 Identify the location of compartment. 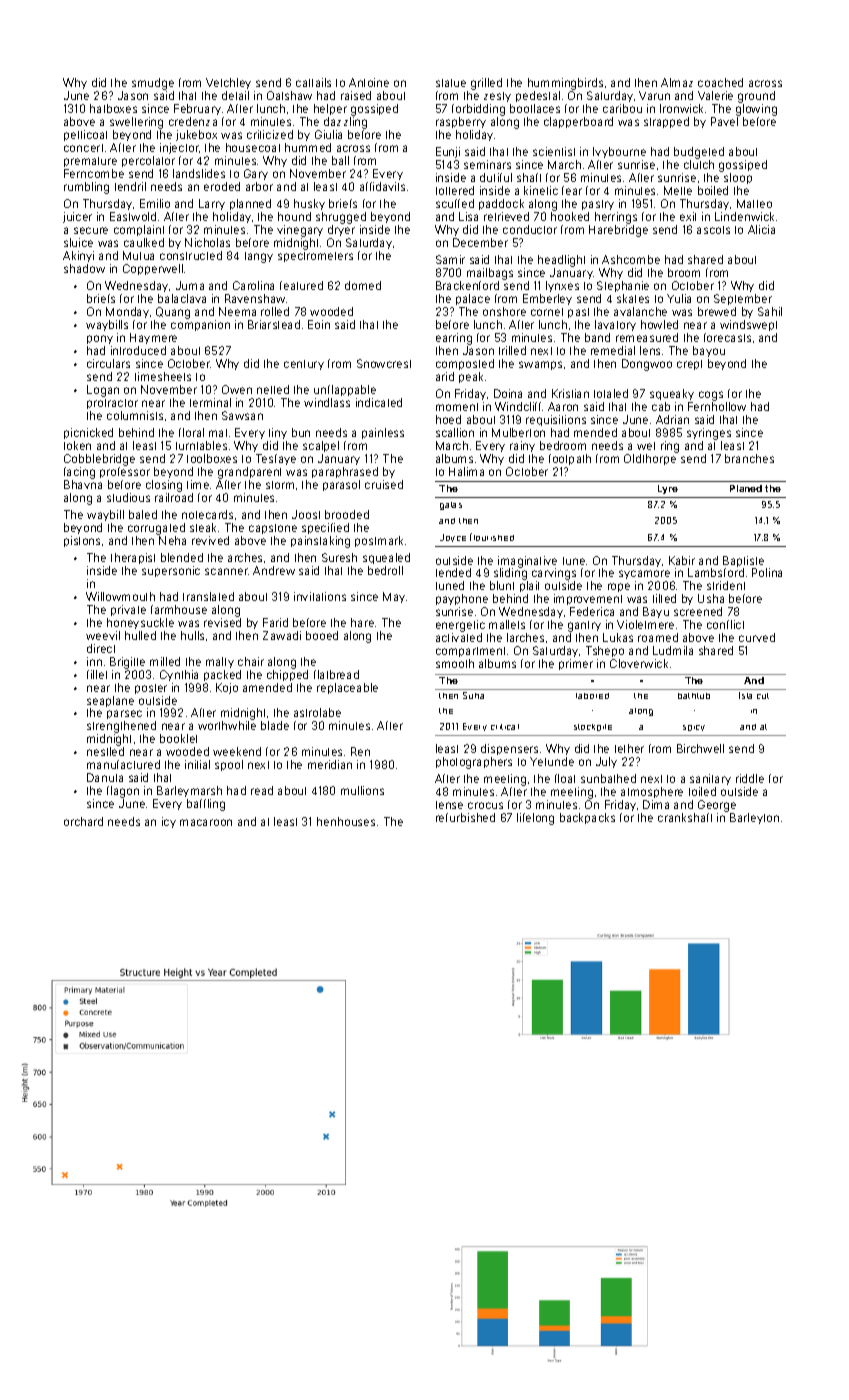
(470, 652).
